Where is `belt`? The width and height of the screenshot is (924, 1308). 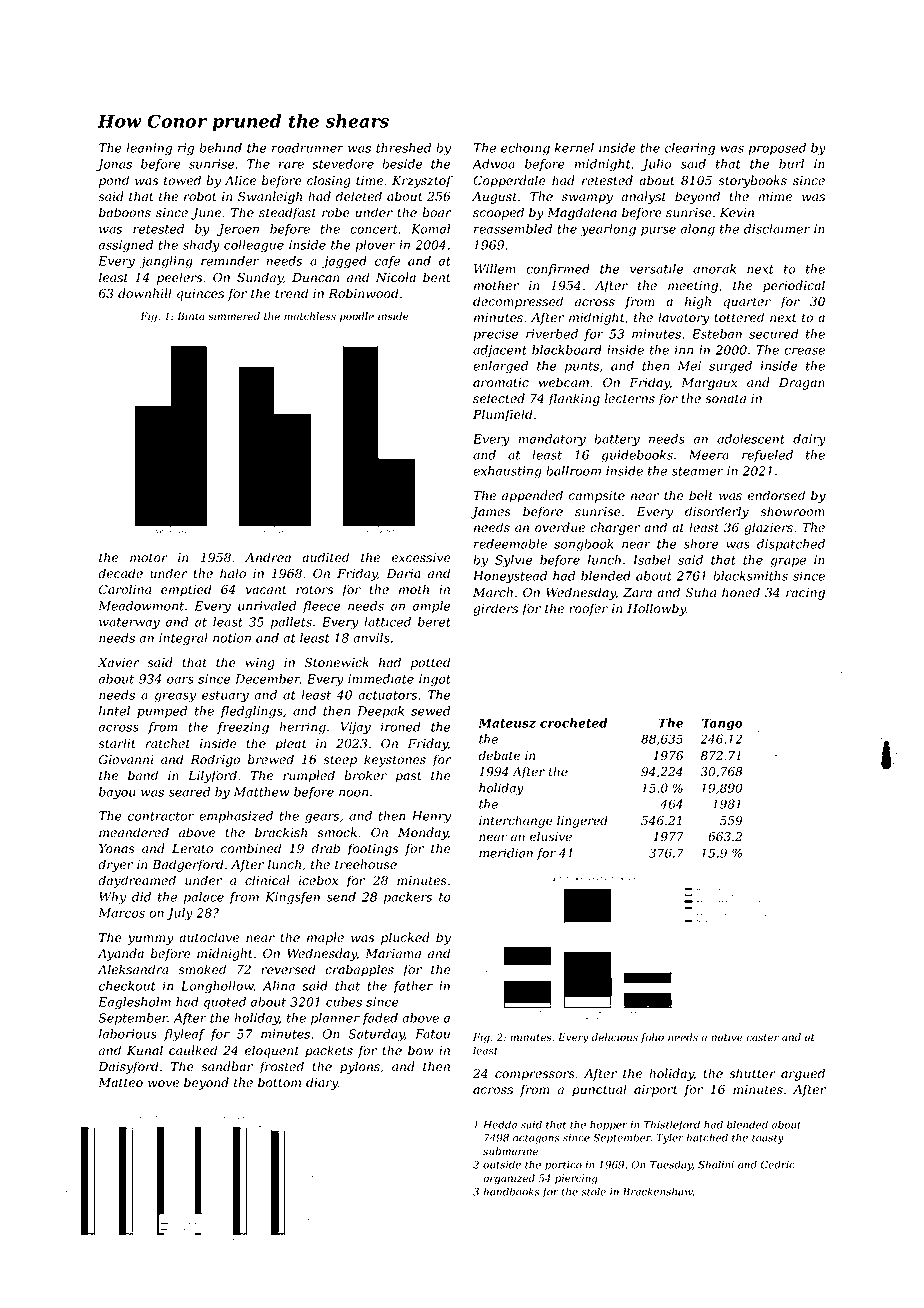
belt is located at coordinates (701, 495).
